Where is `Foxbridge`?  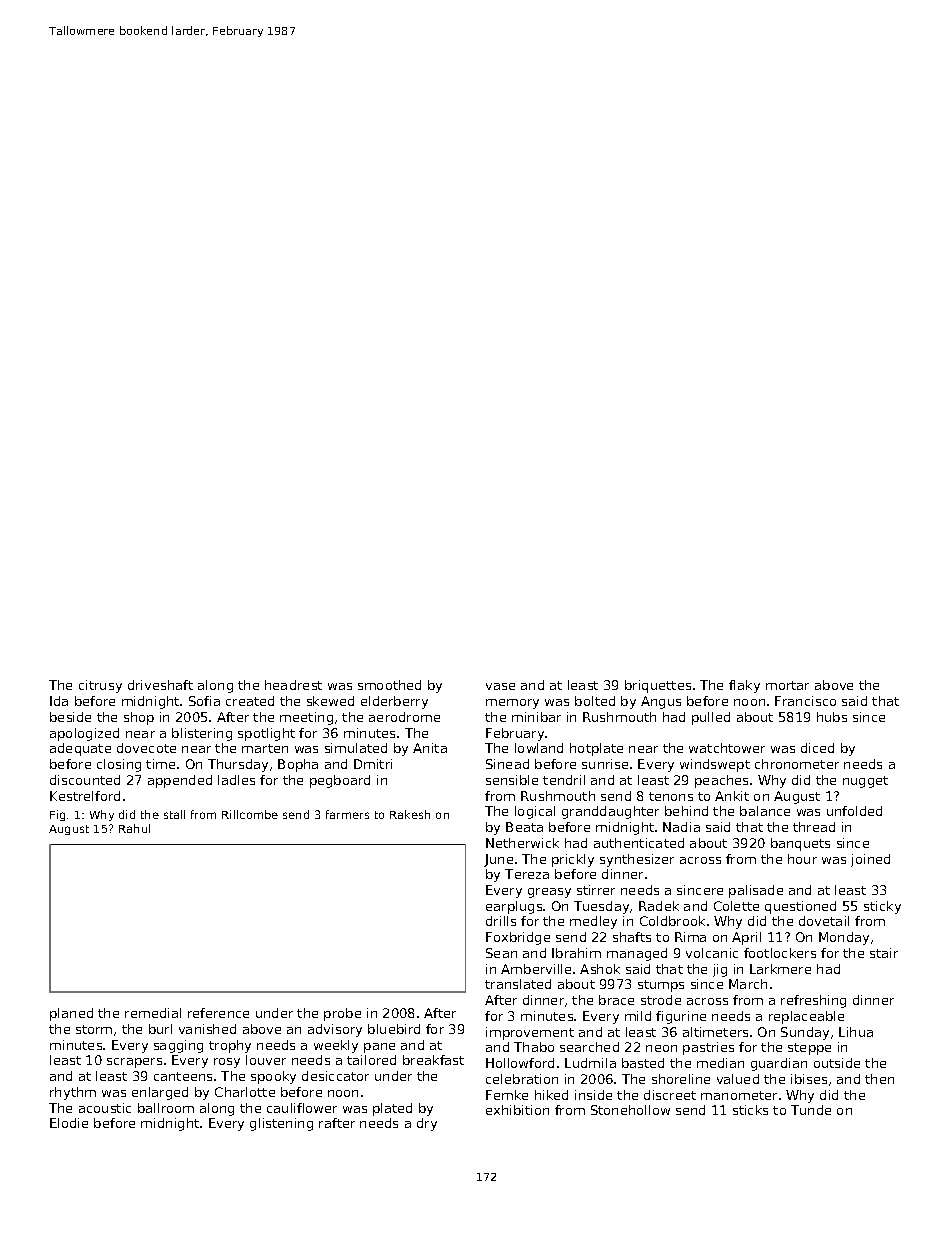
Foxbridge is located at coordinates (518, 938).
